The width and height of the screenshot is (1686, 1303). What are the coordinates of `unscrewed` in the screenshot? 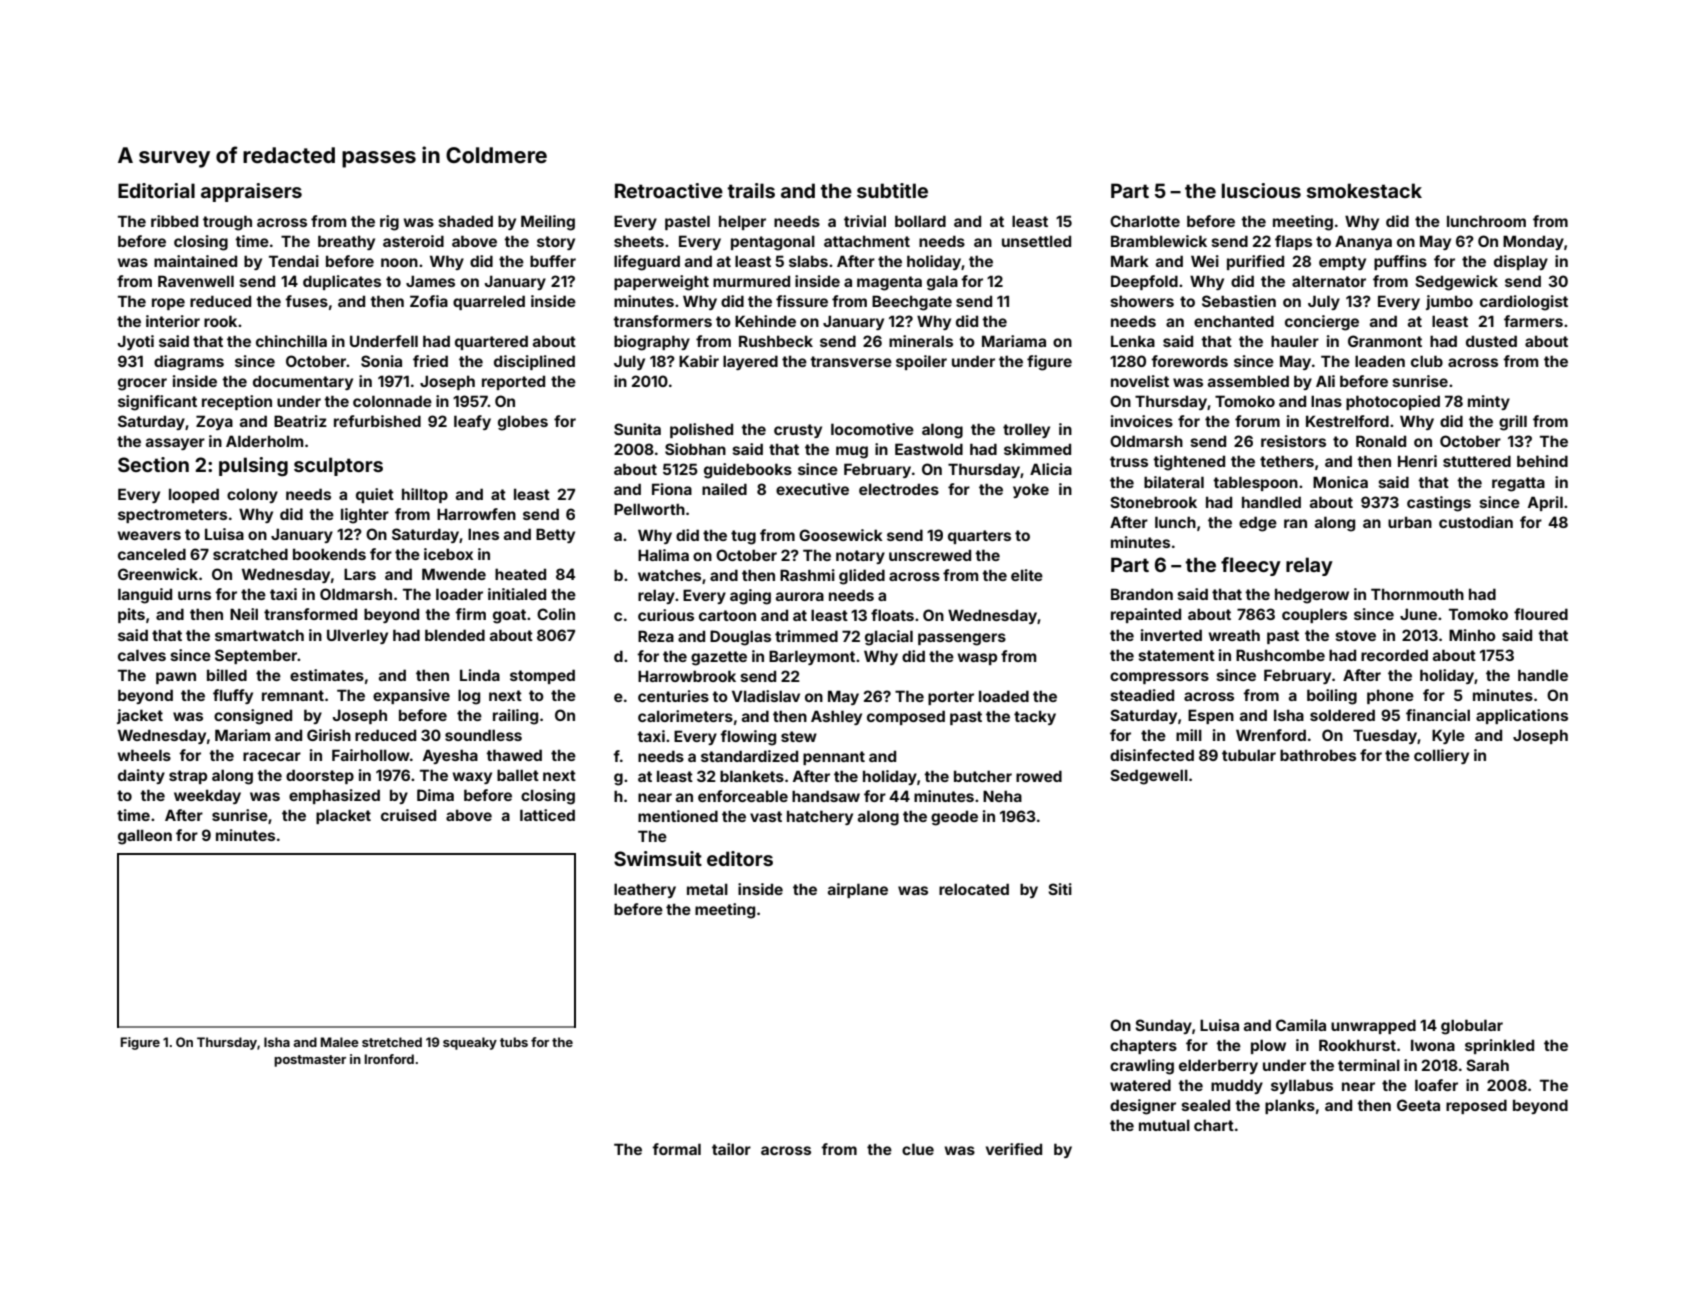 It's located at (930, 555).
